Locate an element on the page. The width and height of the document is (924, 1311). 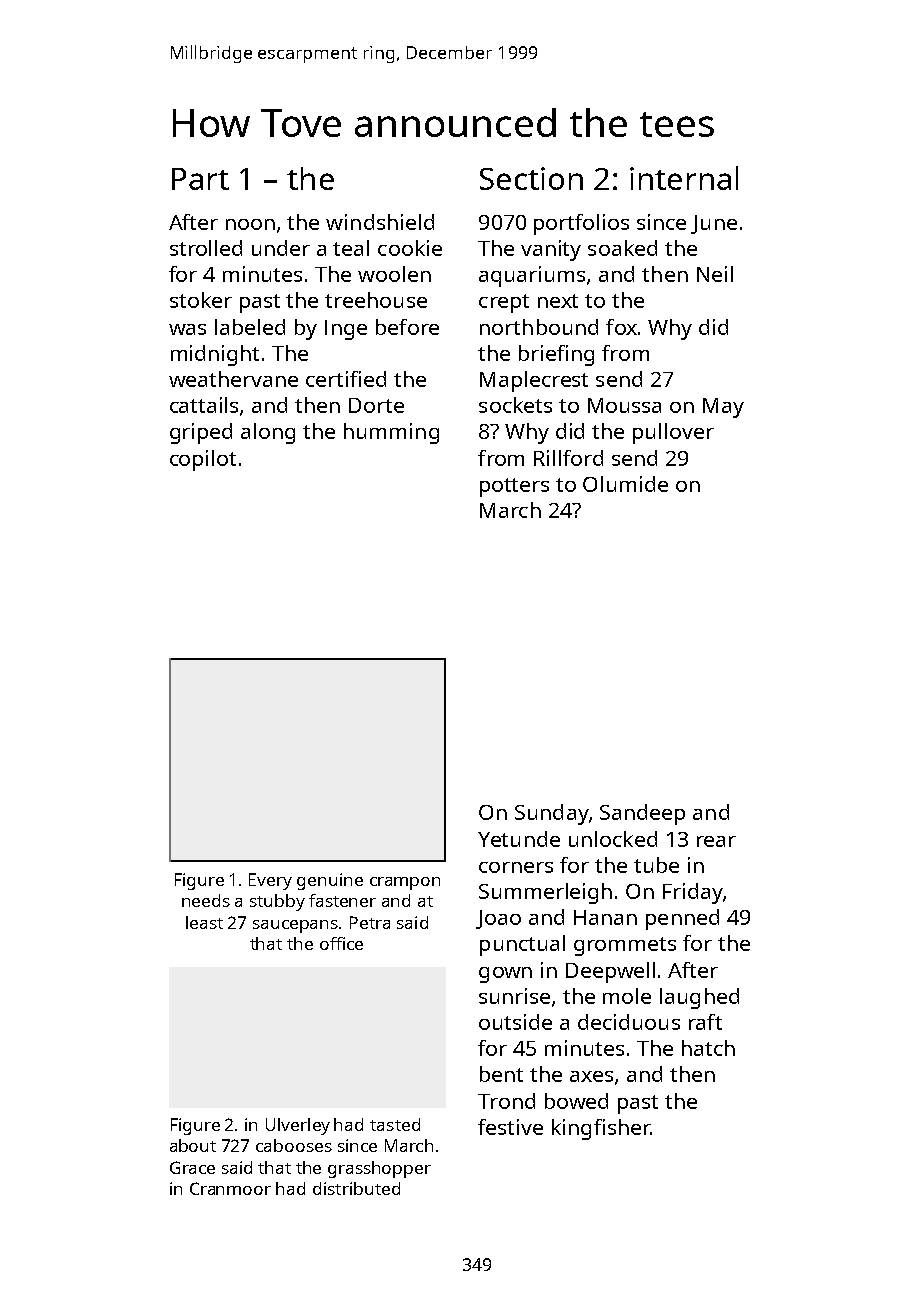
humming is located at coordinates (391, 433).
